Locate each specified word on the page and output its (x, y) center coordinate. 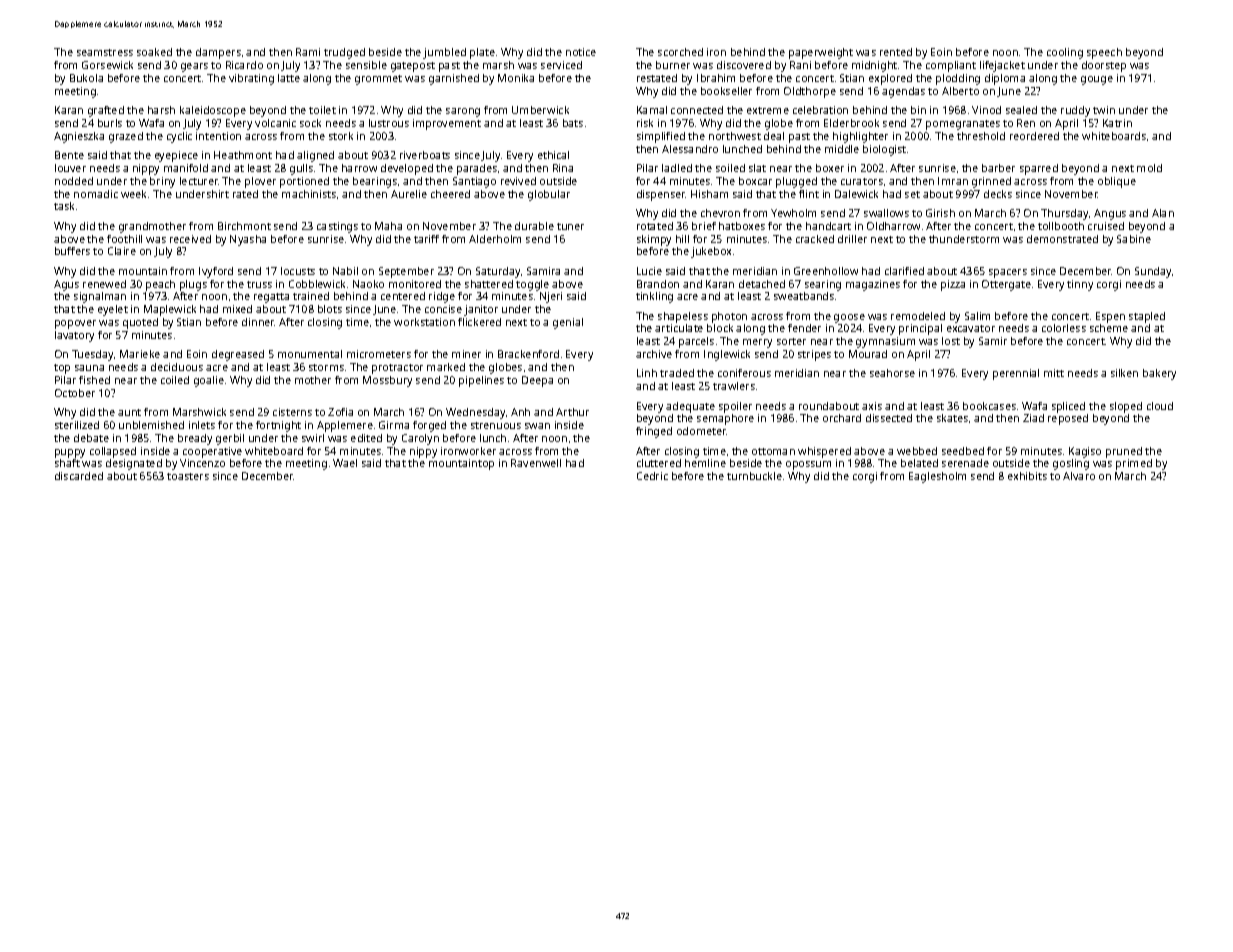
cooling (1065, 53)
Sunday (1153, 272)
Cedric (652, 476)
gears (194, 67)
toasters (188, 476)
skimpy (654, 240)
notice (581, 52)
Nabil (345, 271)
